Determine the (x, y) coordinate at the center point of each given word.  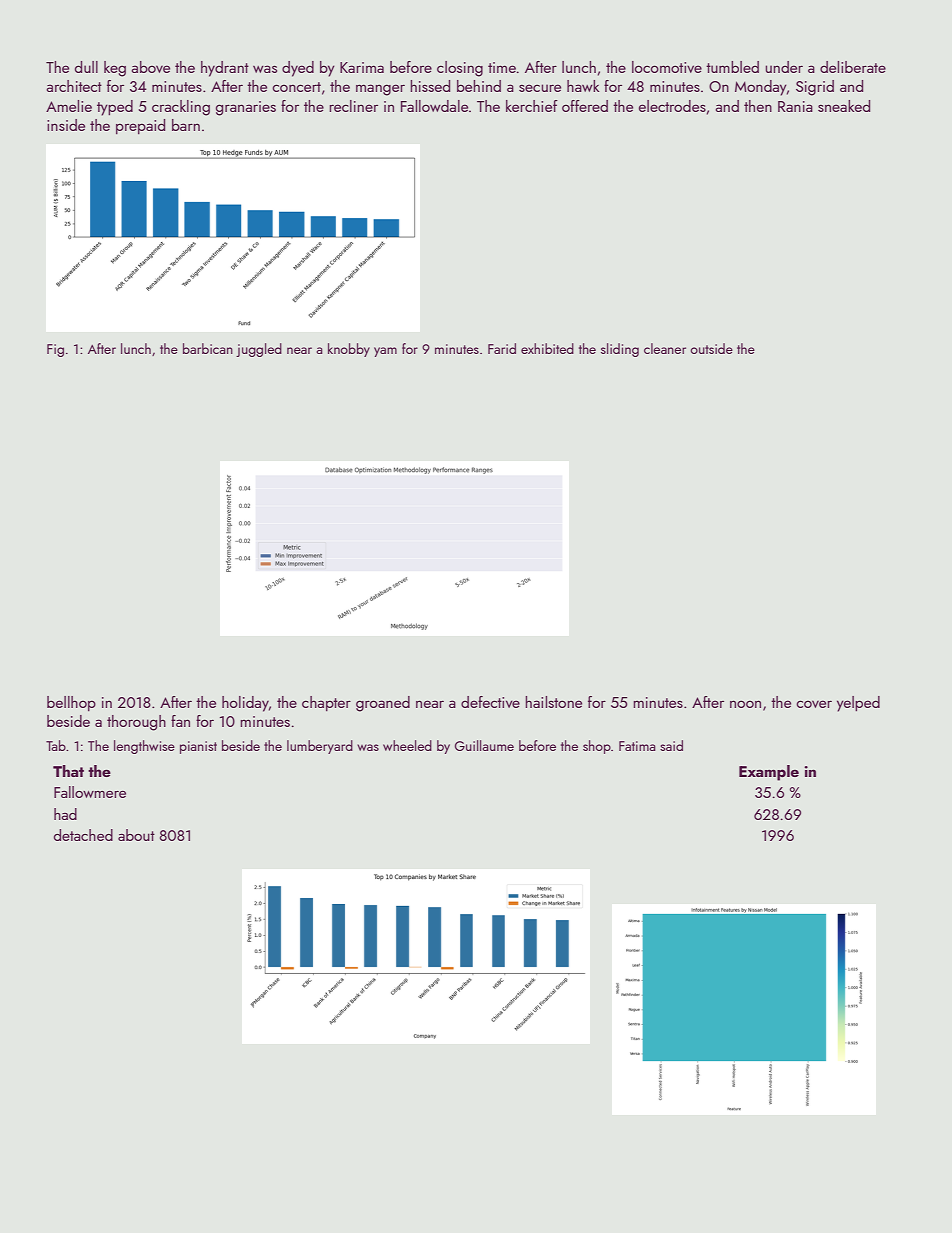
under (784, 67)
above (150, 67)
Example (769, 773)
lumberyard (320, 747)
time (502, 67)
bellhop (71, 703)
